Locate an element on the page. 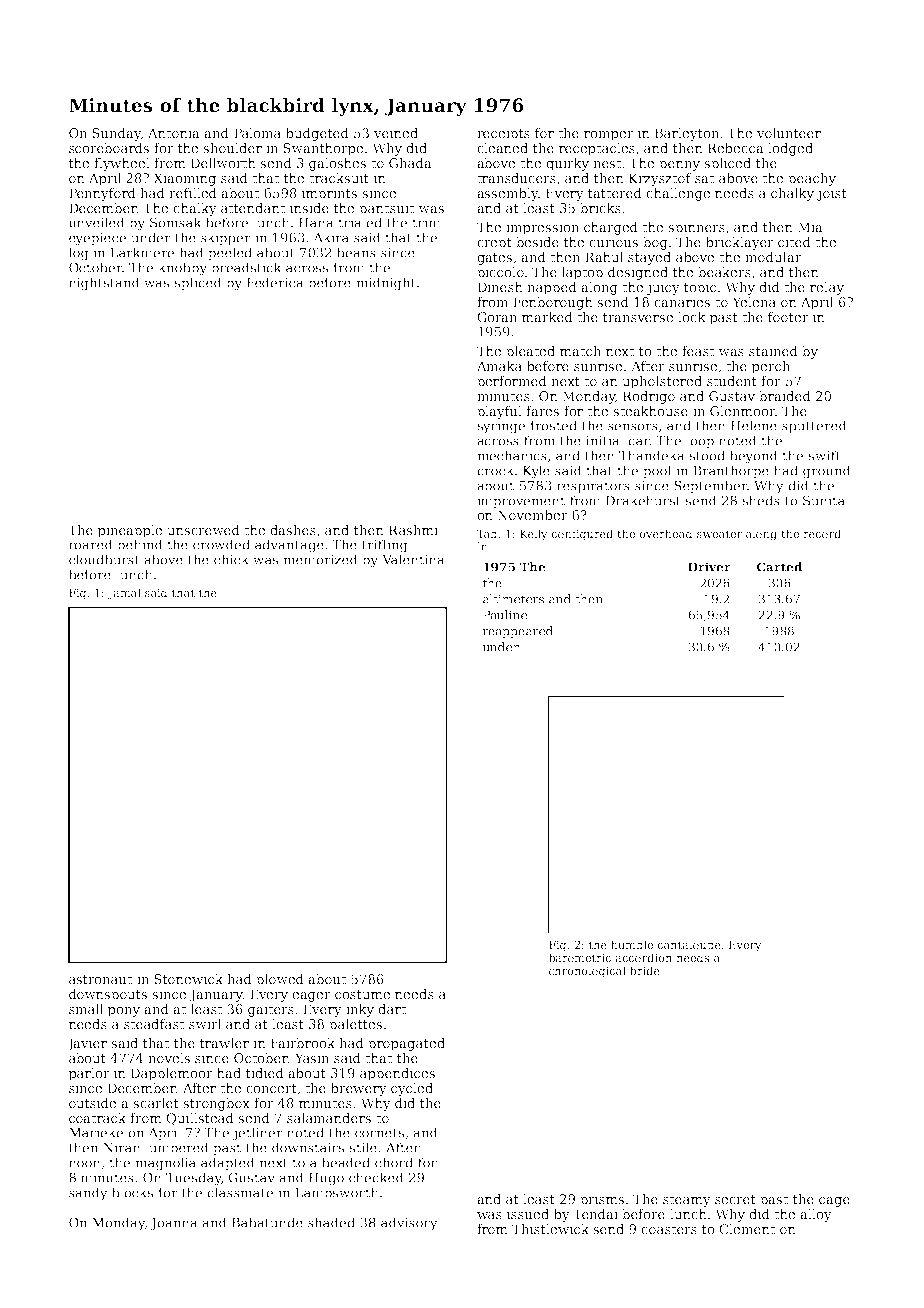 The height and width of the page is (1308, 924). curious is located at coordinates (613, 242).
